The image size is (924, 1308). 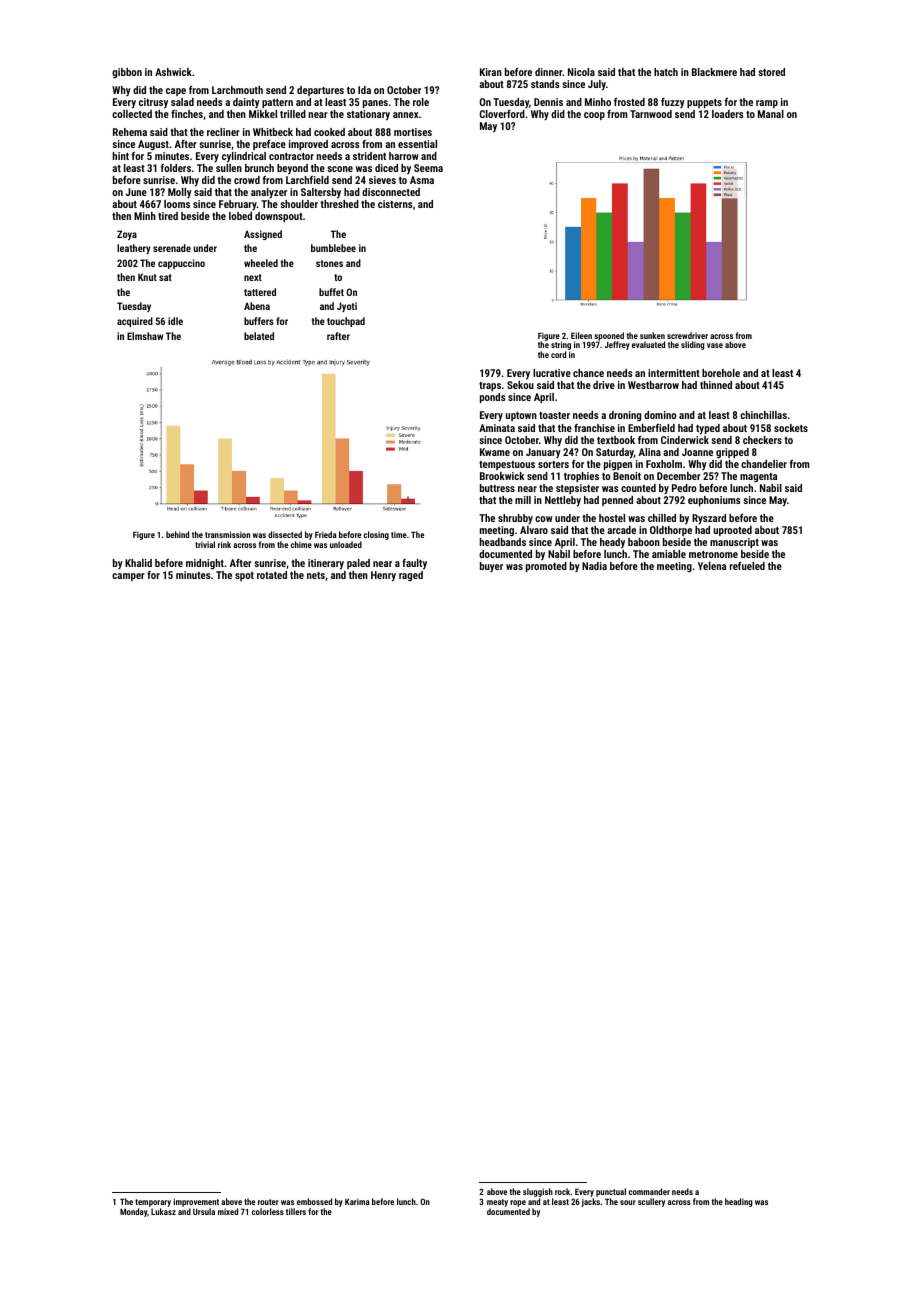 I want to click on Kiran, so click(x=491, y=72).
